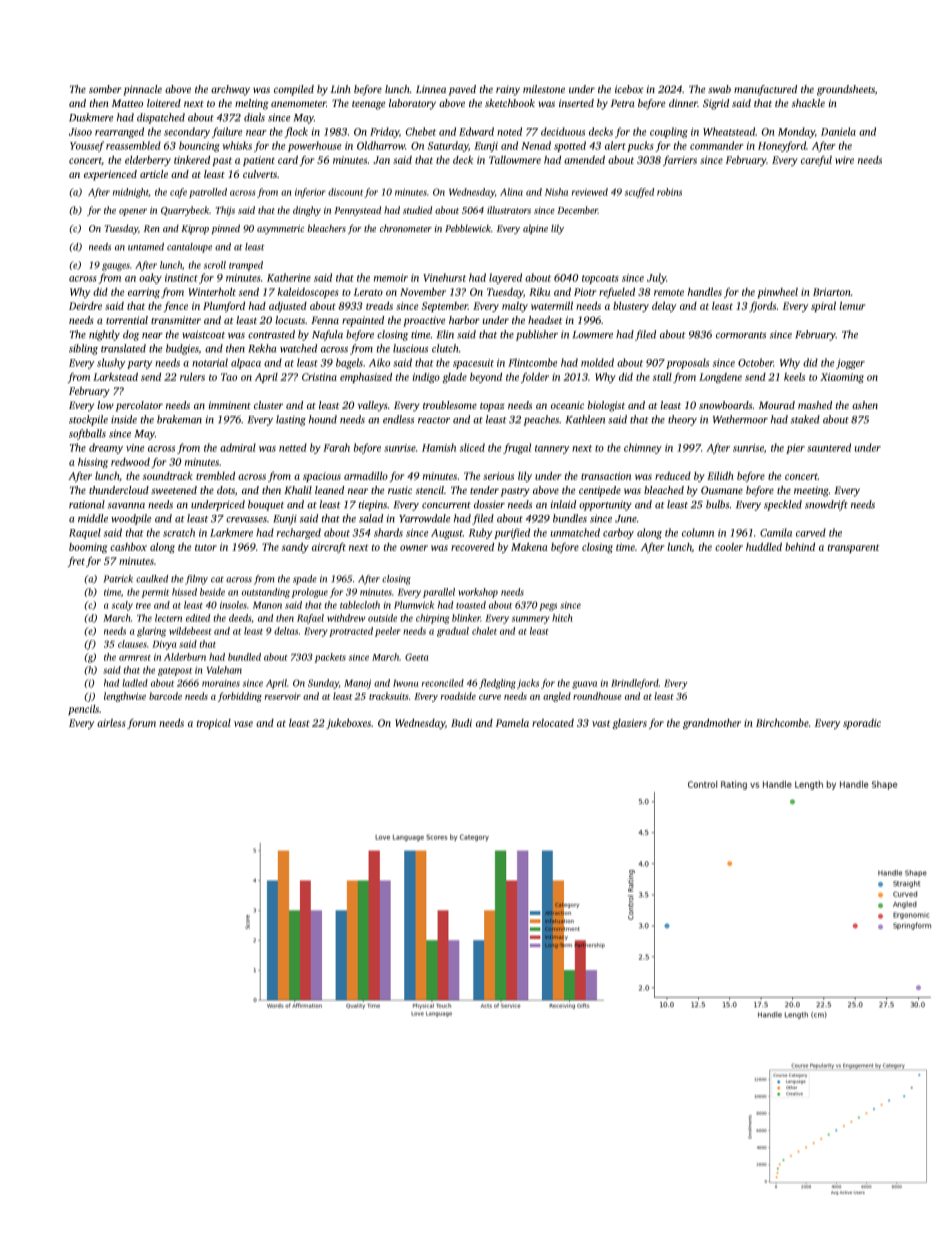  What do you see at coordinates (115, 377) in the document?
I see `Larkstead` at bounding box center [115, 377].
